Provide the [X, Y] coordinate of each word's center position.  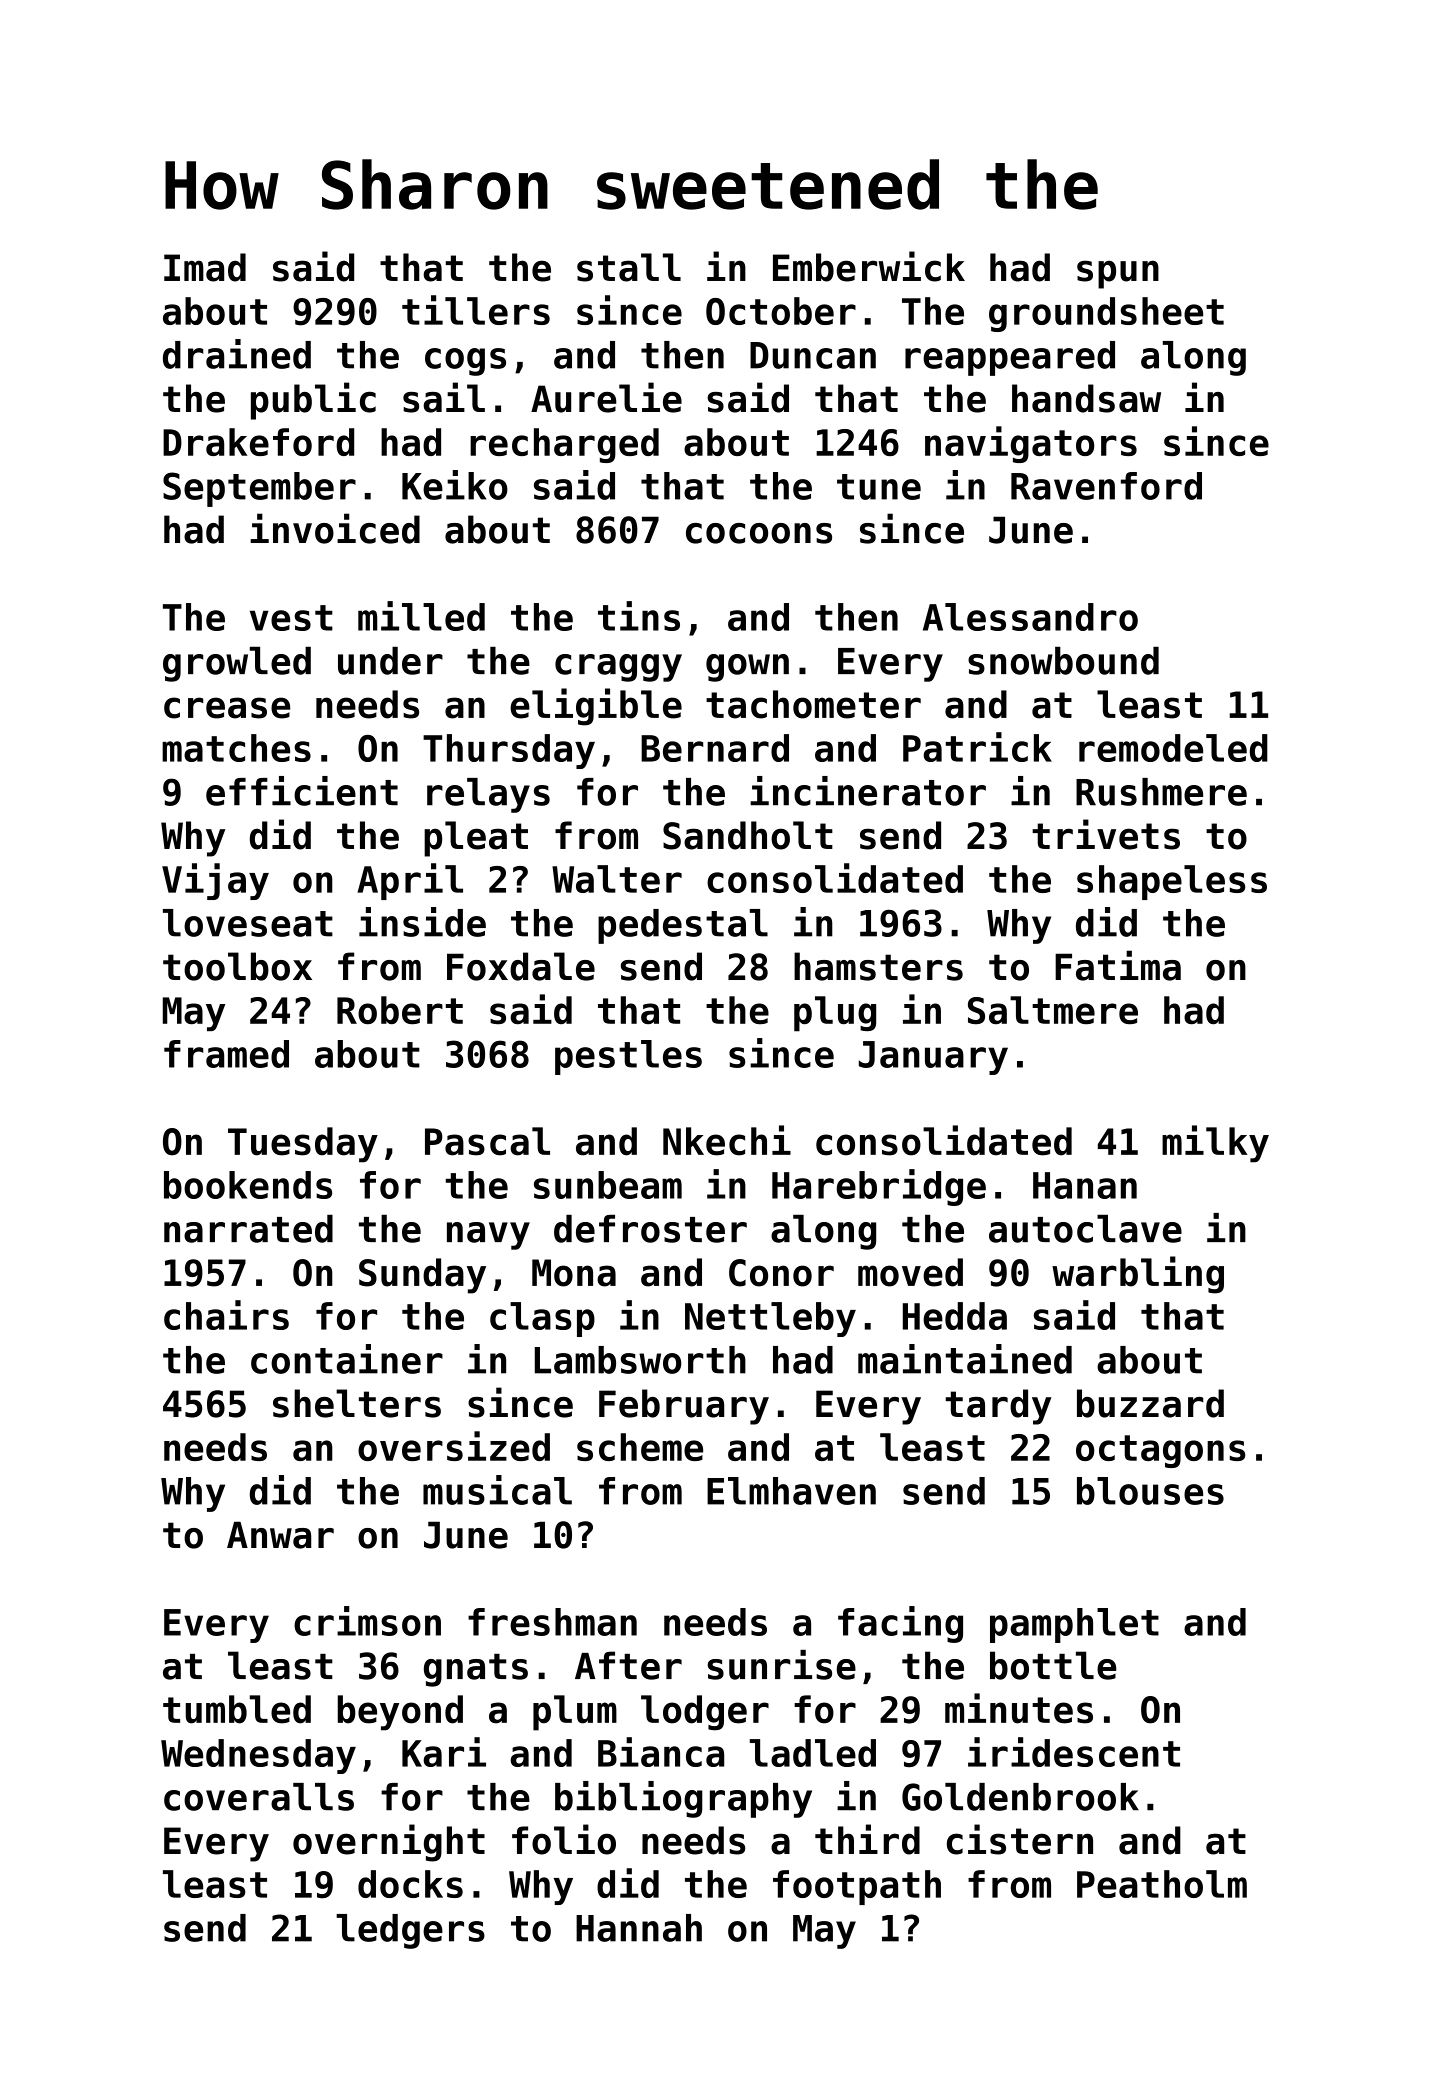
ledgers [410, 1931]
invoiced [335, 528]
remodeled [1173, 748]
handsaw [1086, 398]
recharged [564, 445]
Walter [617, 879]
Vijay [215, 881]
